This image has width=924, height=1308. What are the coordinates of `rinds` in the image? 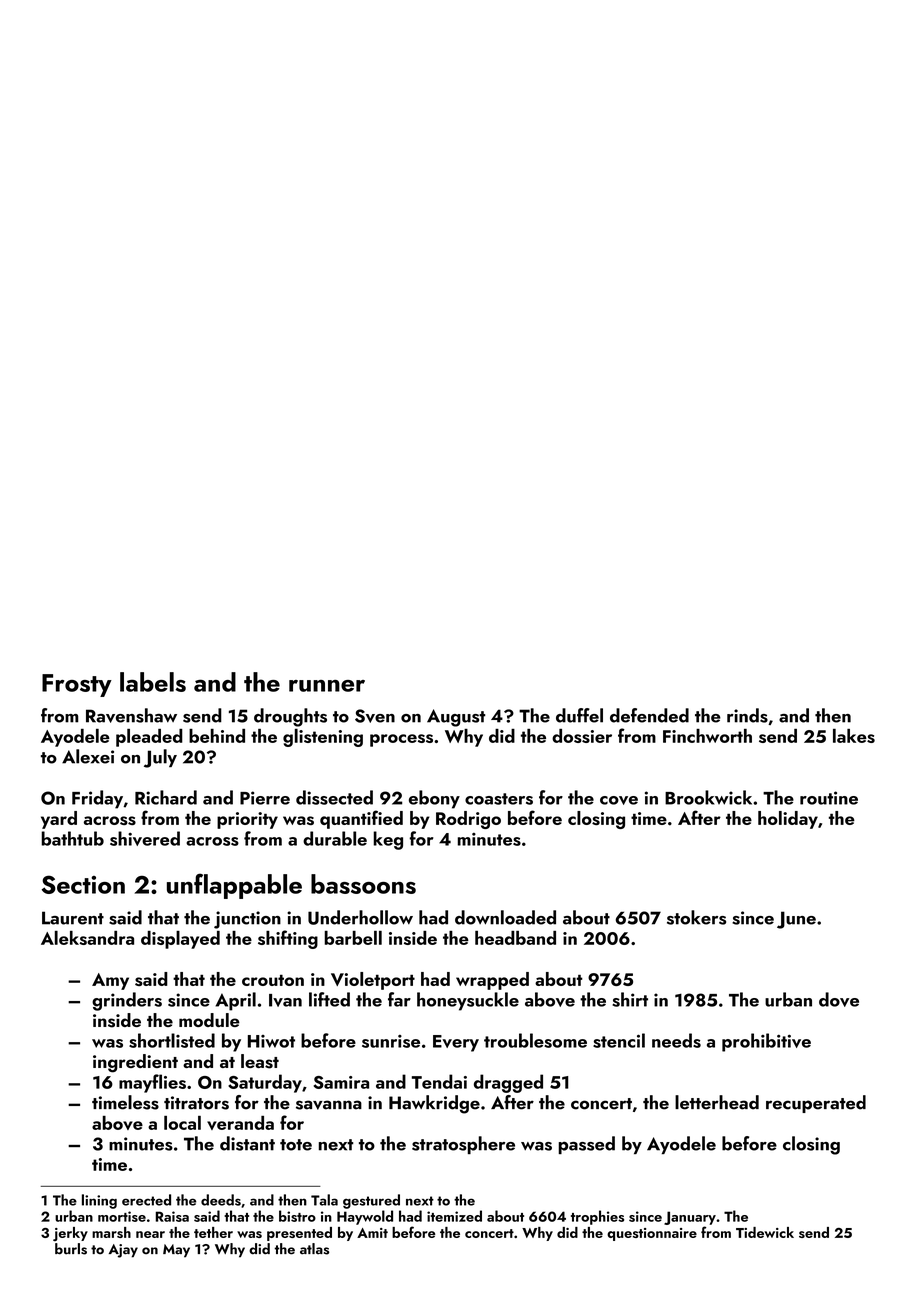 It's located at (747, 715).
